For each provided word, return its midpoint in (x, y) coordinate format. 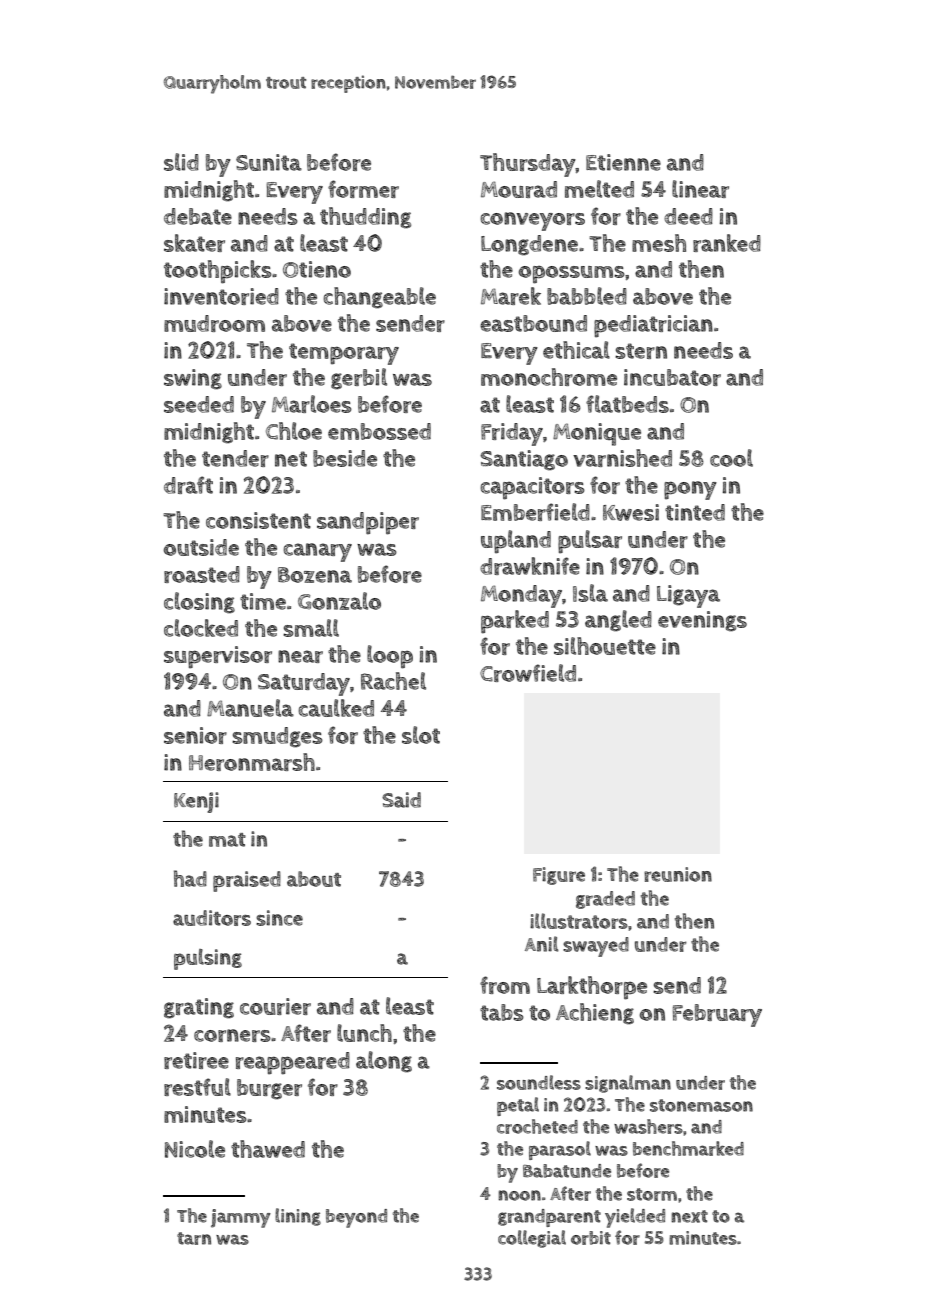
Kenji (196, 802)
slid (181, 162)
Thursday (528, 165)
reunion (678, 874)
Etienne (623, 162)
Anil (542, 944)
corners (232, 1035)
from (505, 985)
